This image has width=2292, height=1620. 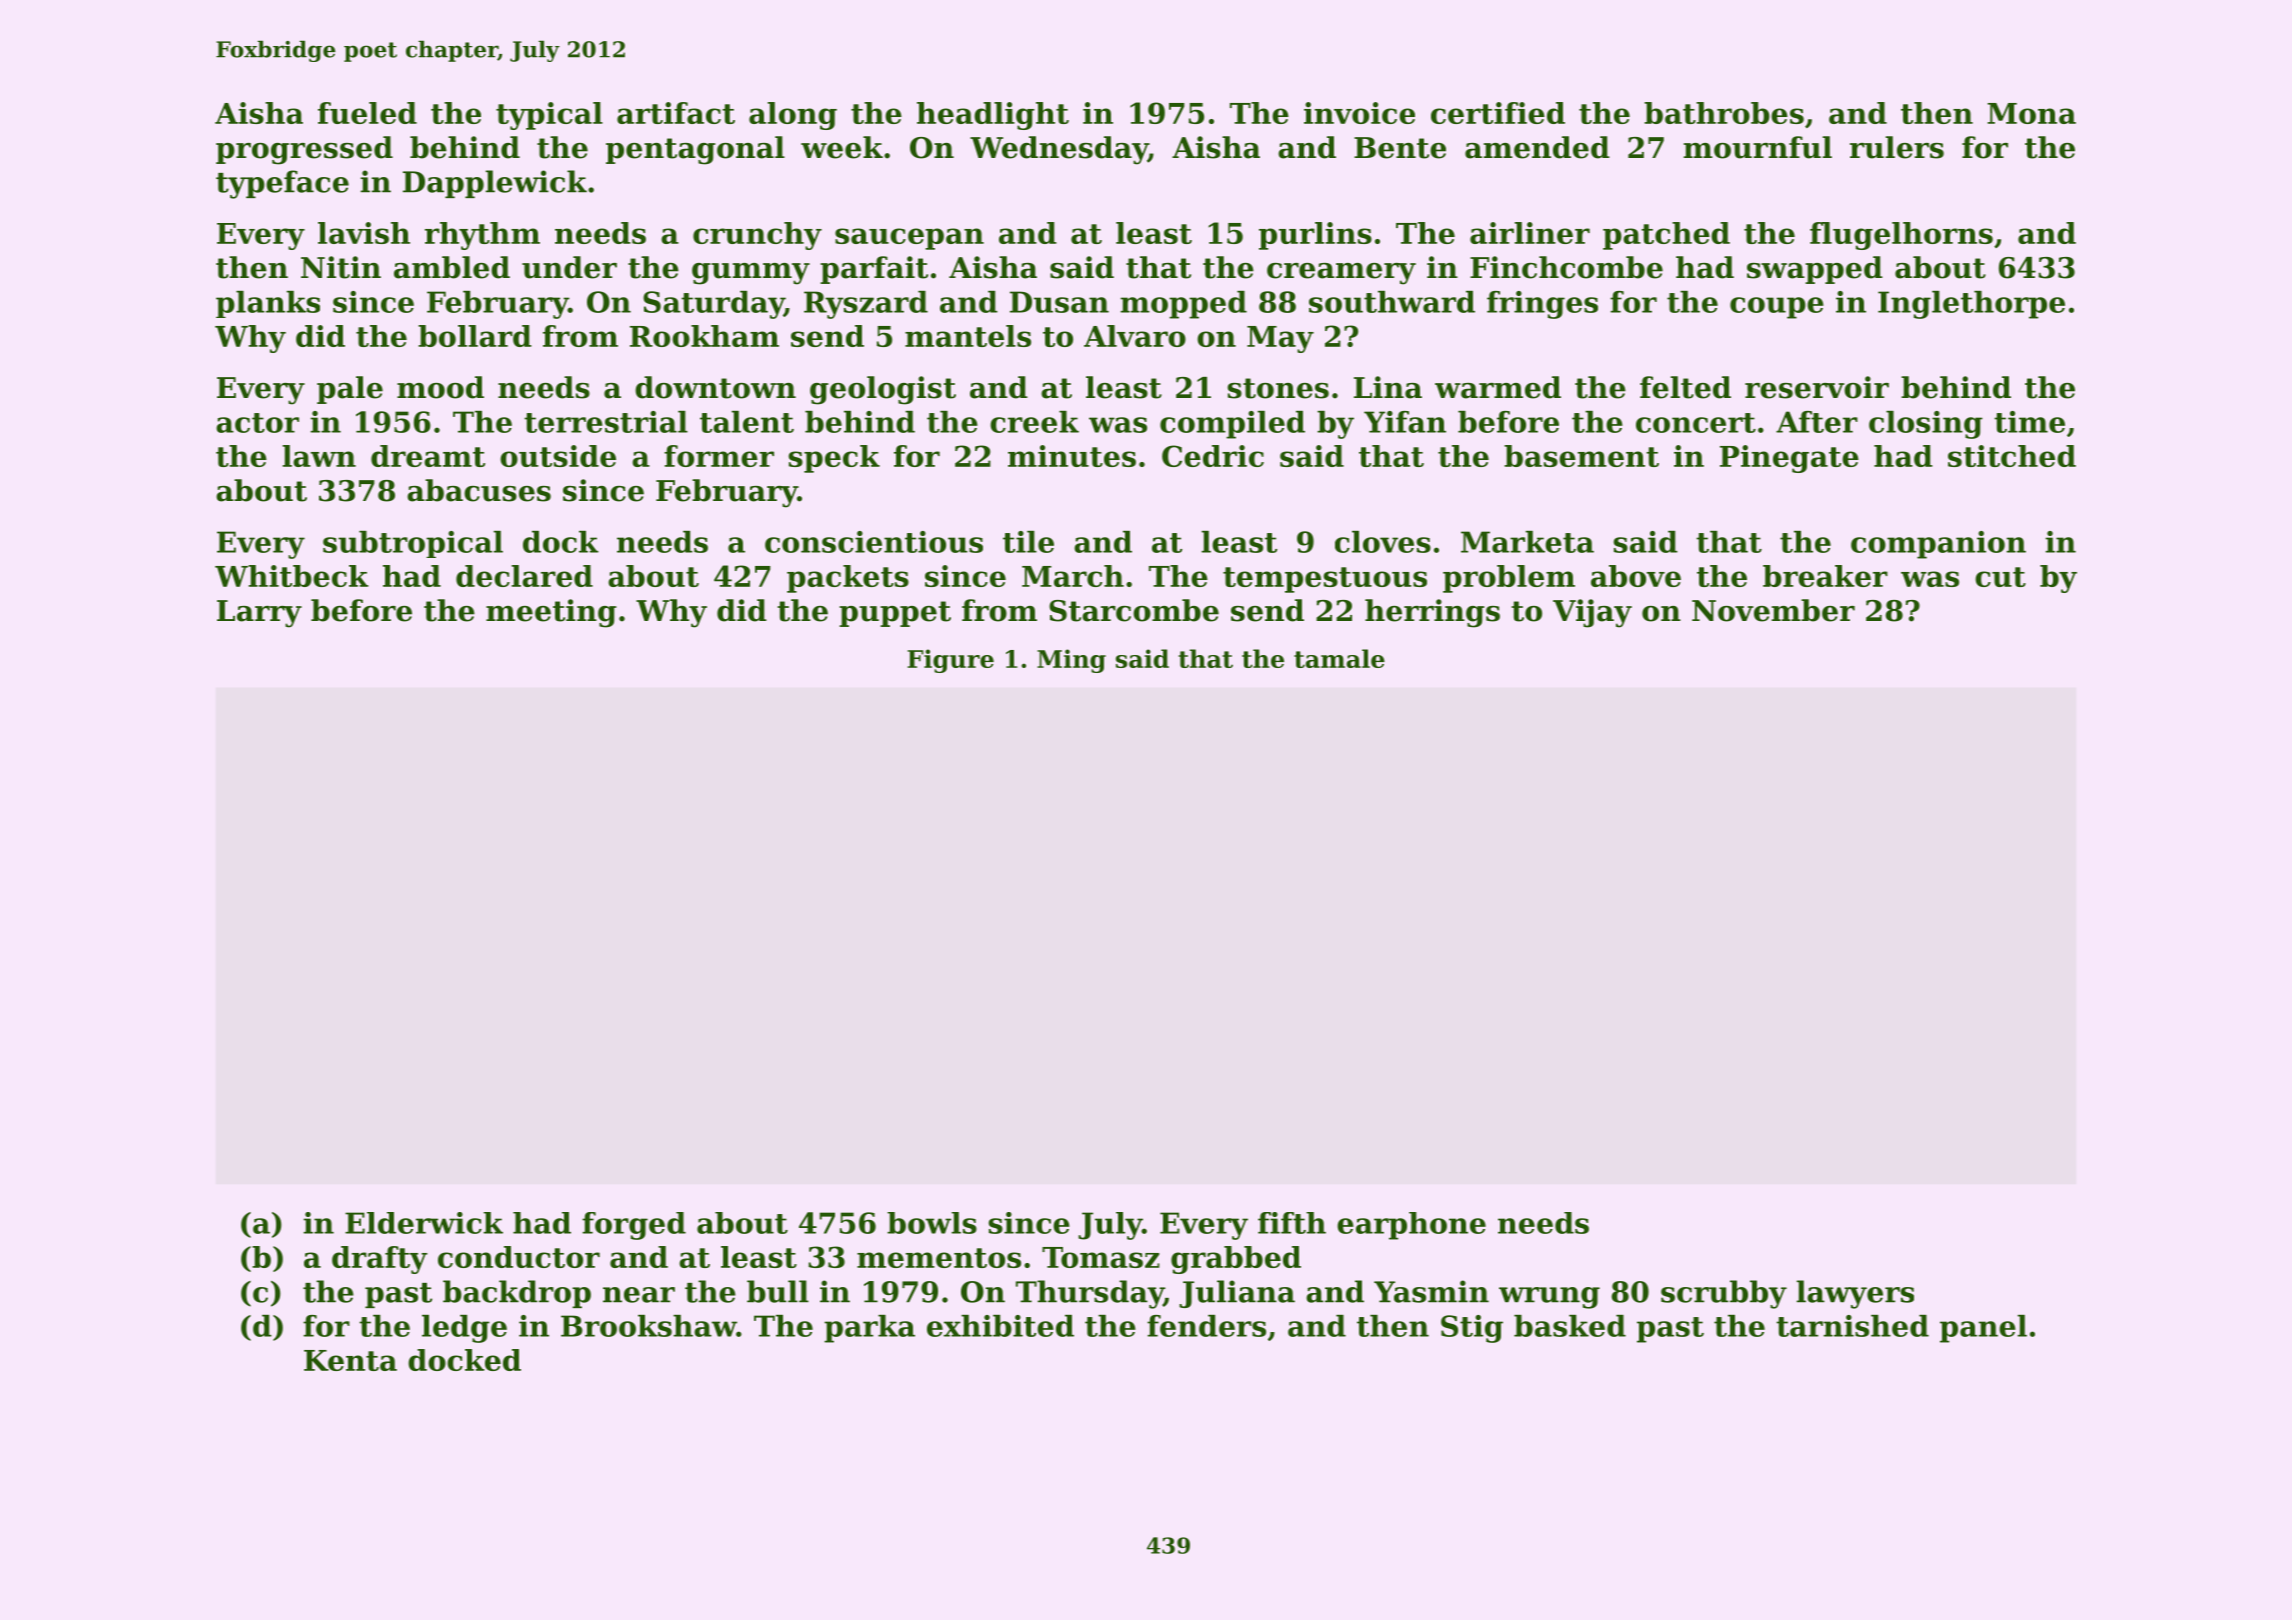 I want to click on After, so click(x=1817, y=422).
